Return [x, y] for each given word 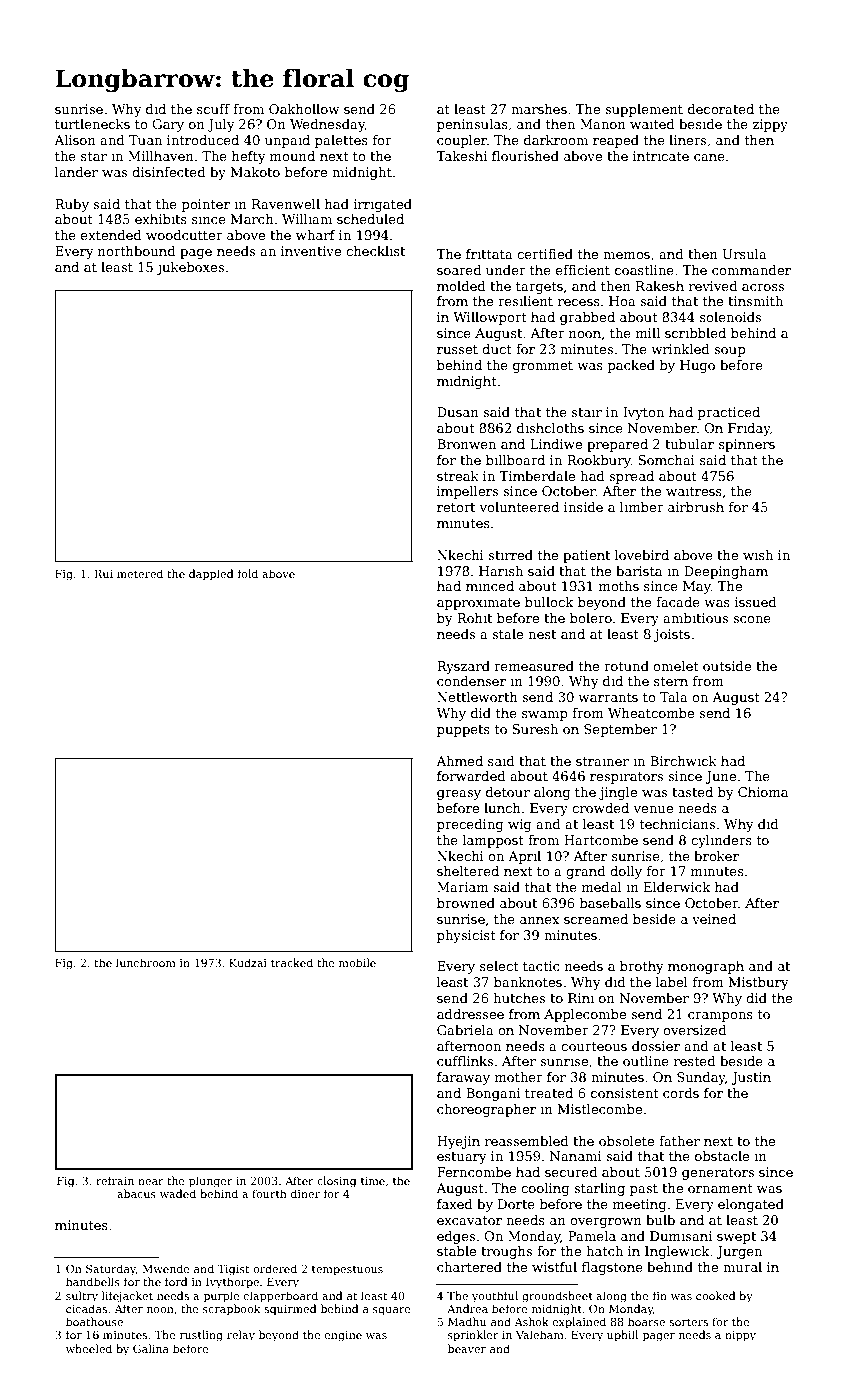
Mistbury [759, 983]
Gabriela [465, 1030]
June [720, 777]
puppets [463, 731]
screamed [596, 919]
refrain [115, 1180]
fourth [269, 1193]
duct [497, 349]
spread [631, 477]
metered [140, 573]
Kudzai [248, 962]
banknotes [528, 982]
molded [461, 286]
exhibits [161, 219]
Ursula [744, 254]
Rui [104, 574]
